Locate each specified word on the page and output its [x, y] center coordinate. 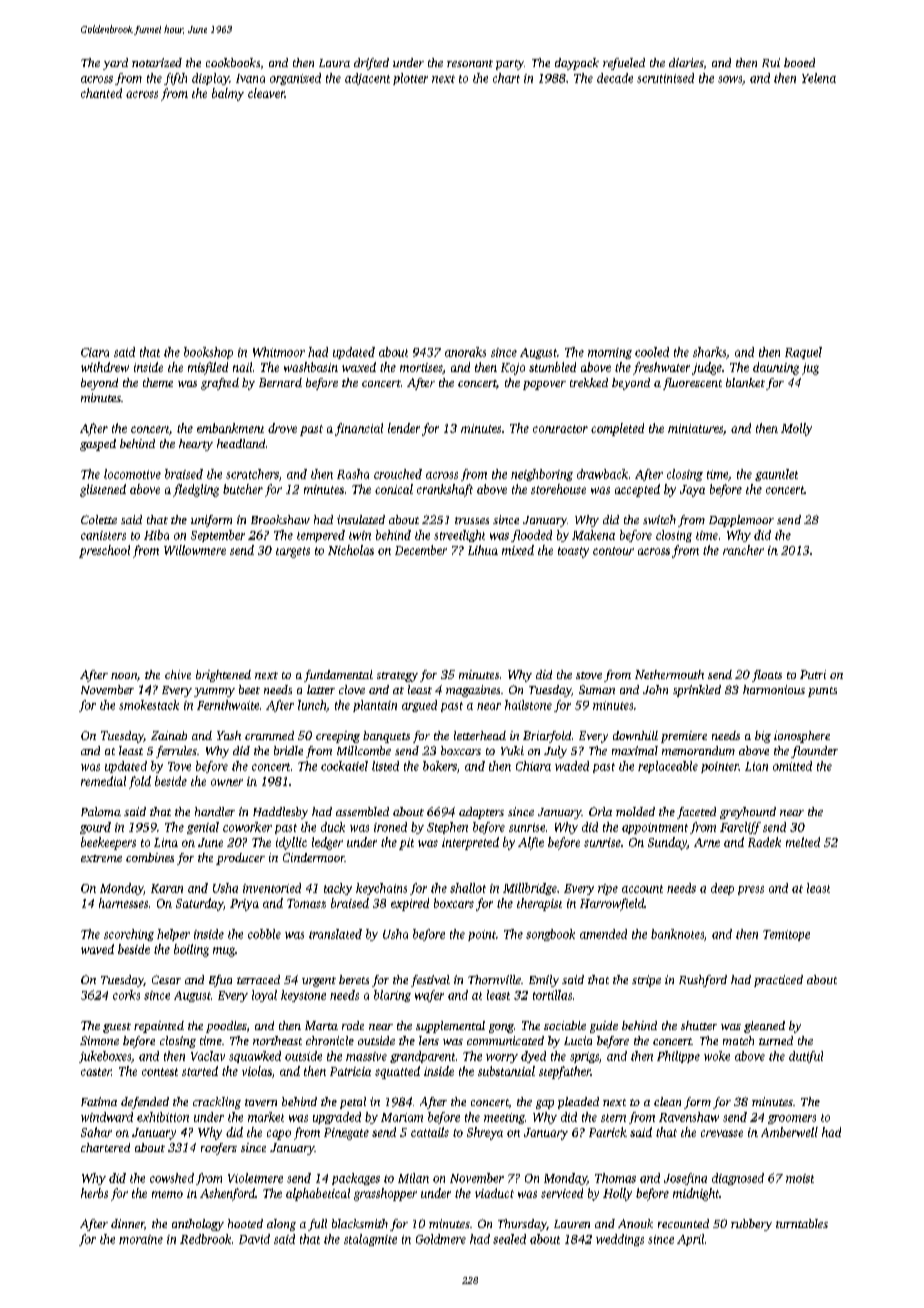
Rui [771, 62]
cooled [652, 352]
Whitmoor [279, 352]
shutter [699, 1025]
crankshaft [445, 490]
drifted [371, 64]
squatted [397, 1072]
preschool [104, 551]
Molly [796, 429]
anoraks [465, 352]
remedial [103, 781]
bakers [440, 766]
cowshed [172, 1178]
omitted [792, 766]
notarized [157, 62]
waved [97, 949]
